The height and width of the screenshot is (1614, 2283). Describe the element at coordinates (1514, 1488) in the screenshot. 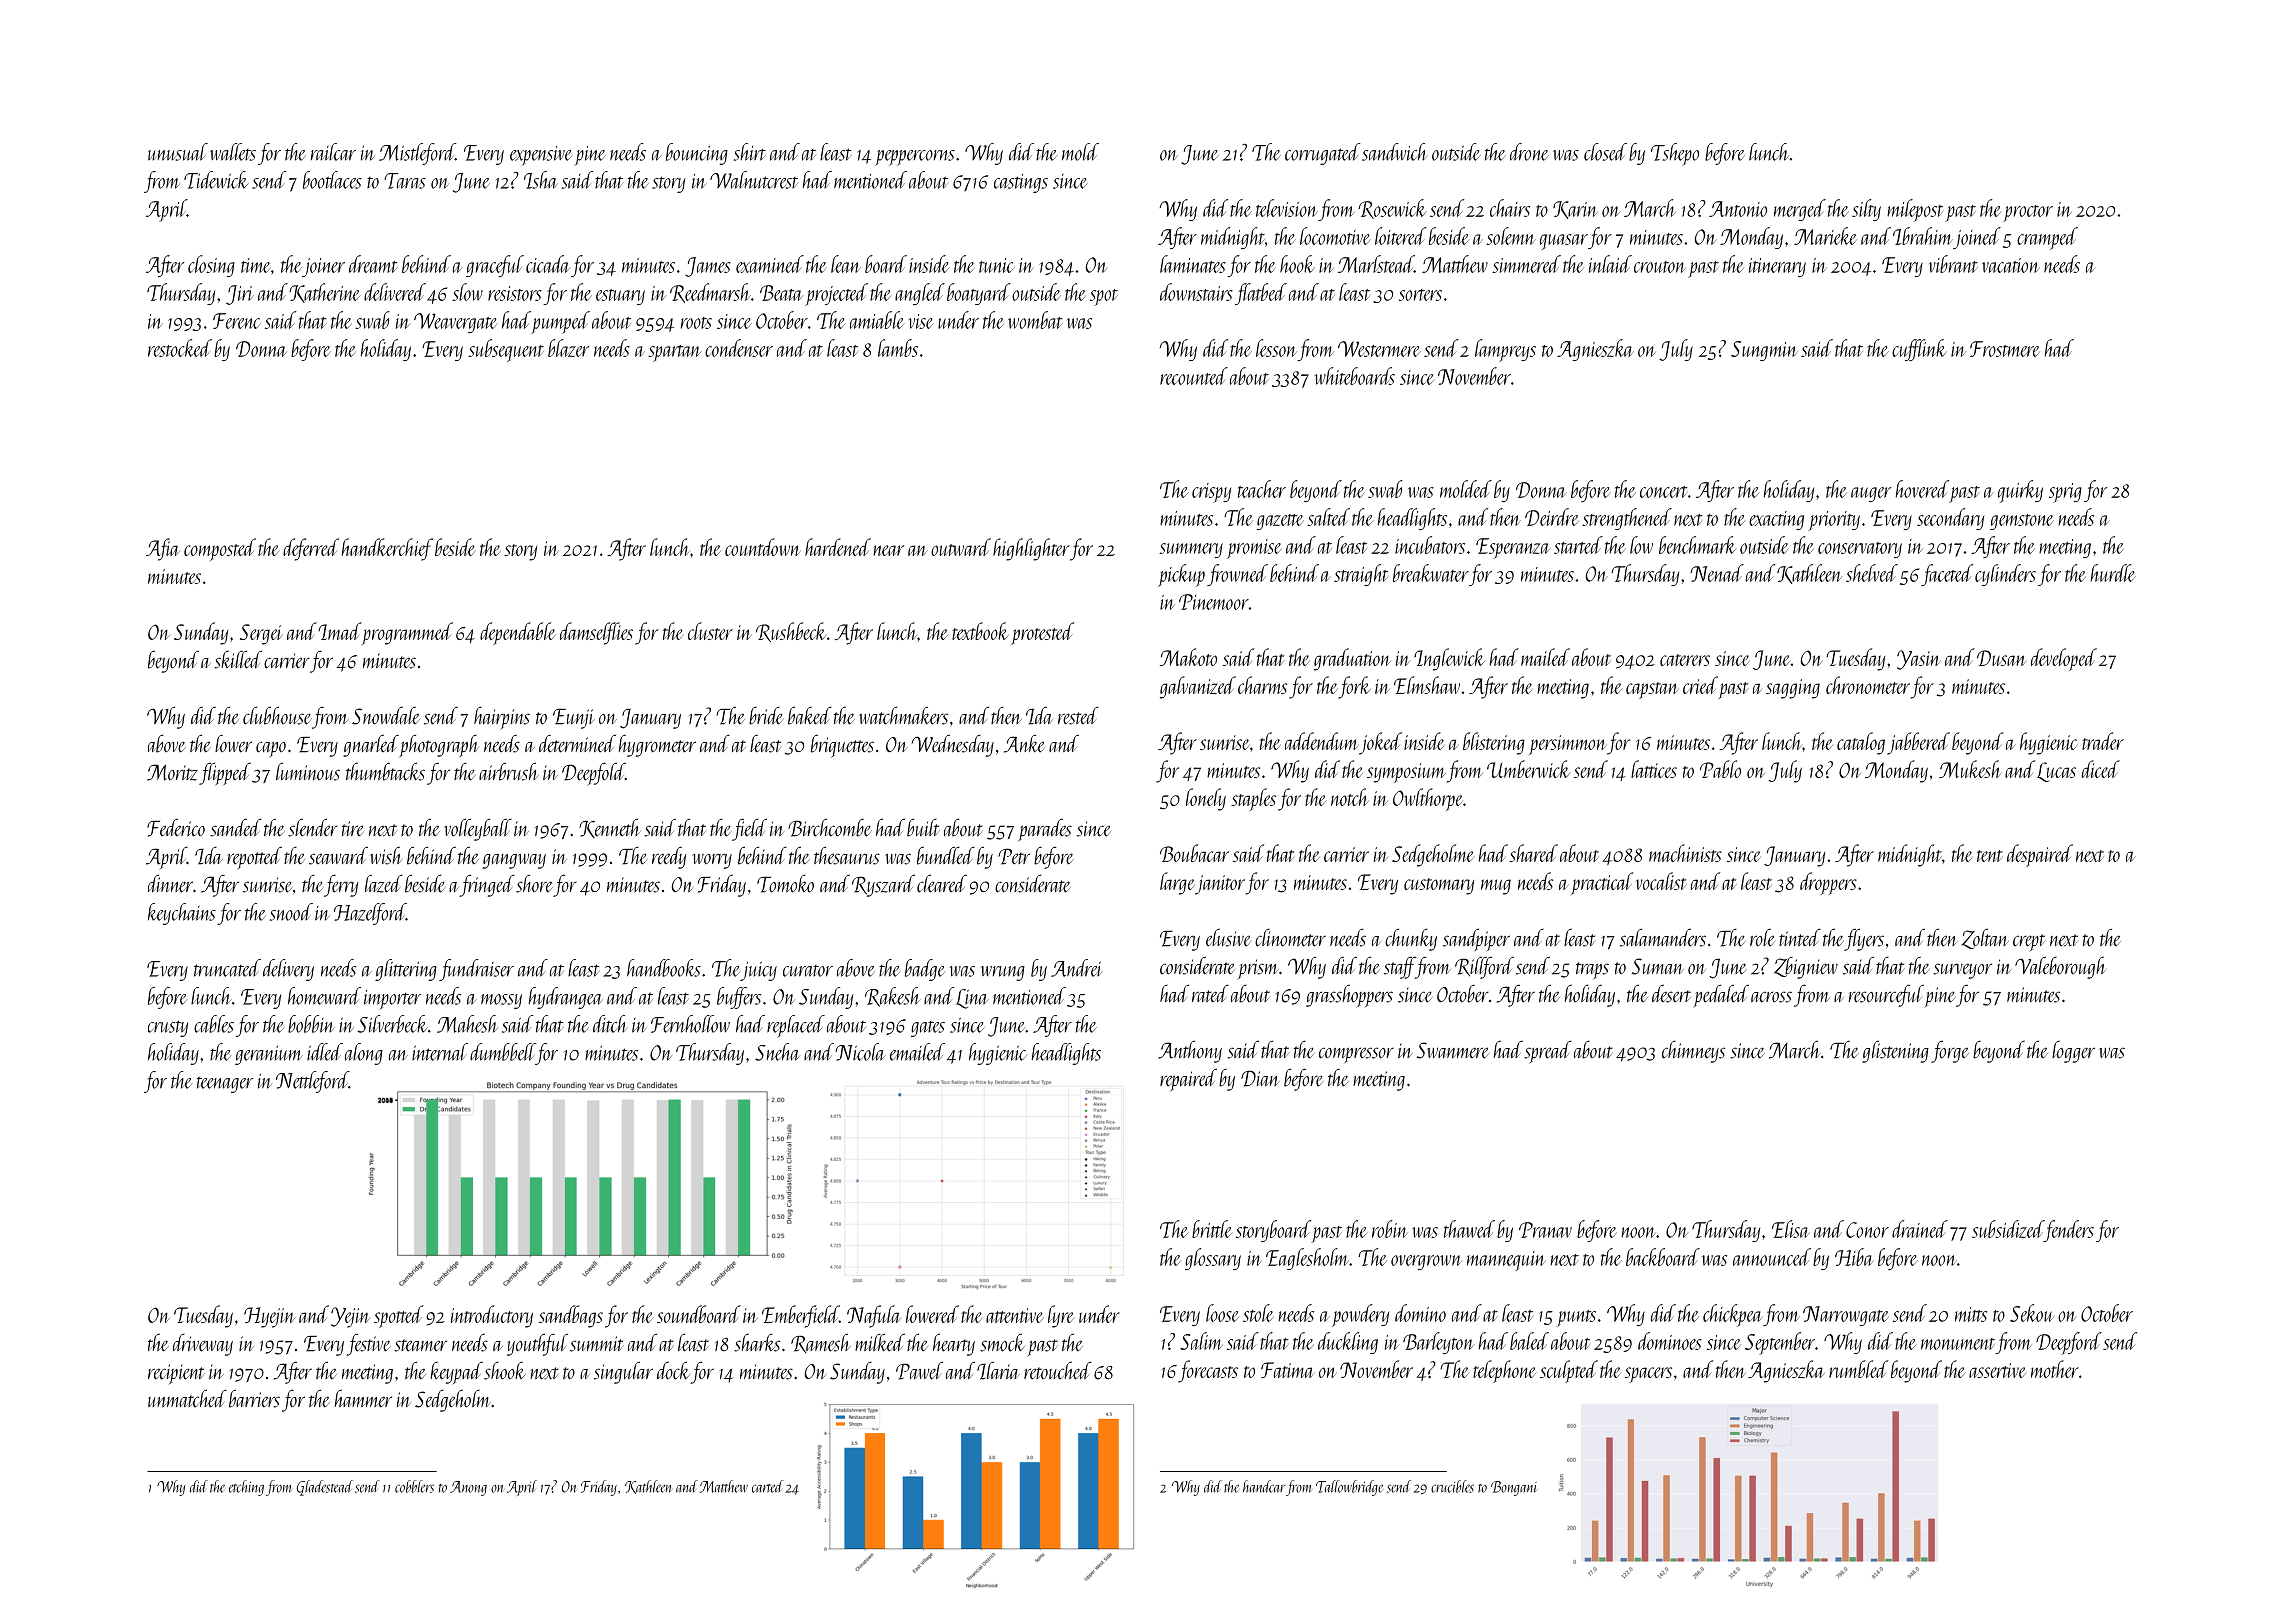

I see `Bongani` at that location.
